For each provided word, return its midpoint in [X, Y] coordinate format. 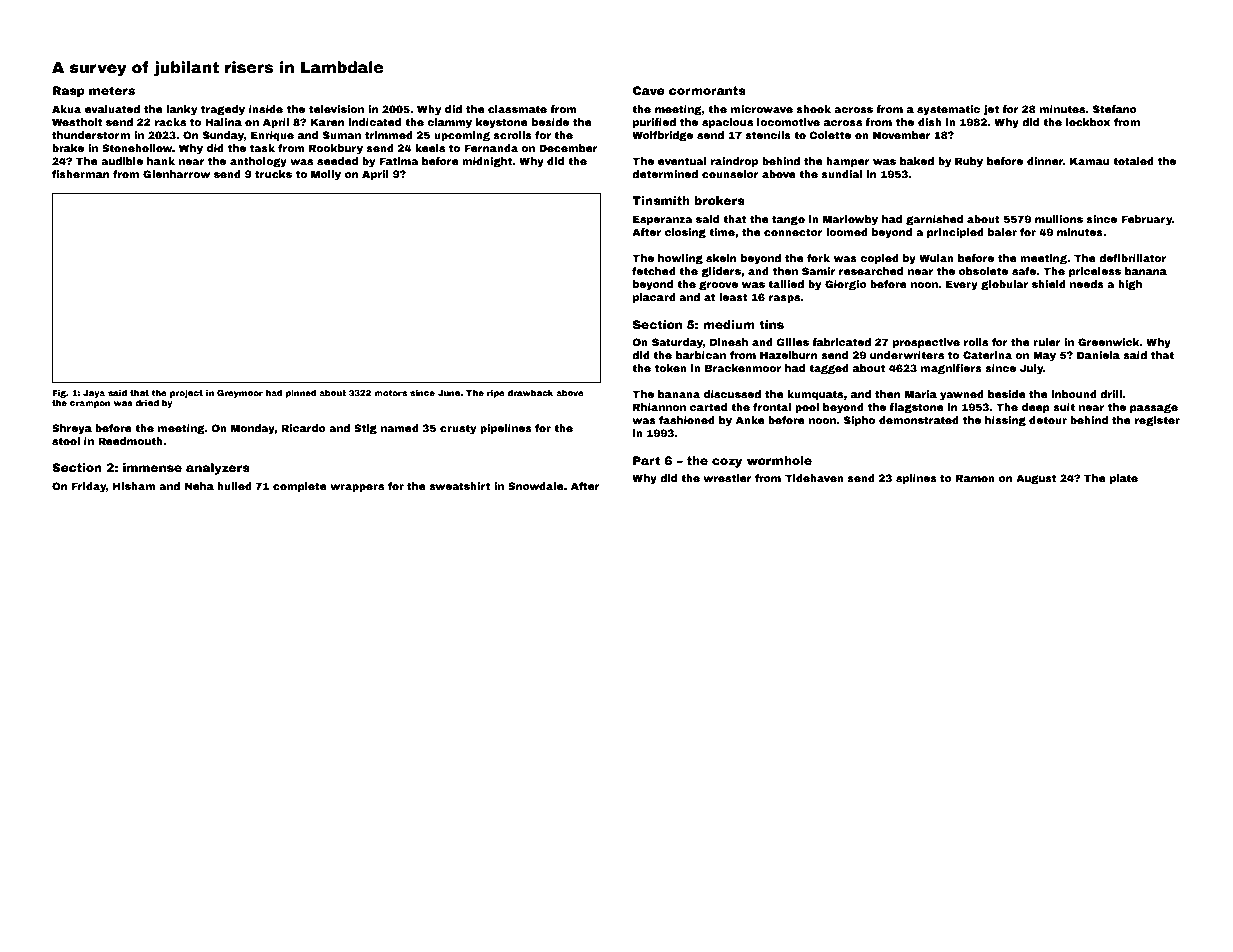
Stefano [1115, 109]
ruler [1047, 342]
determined [665, 174]
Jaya [94, 394]
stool [66, 441]
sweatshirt [459, 486]
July [1031, 369]
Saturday [677, 343]
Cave [649, 90]
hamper [848, 162]
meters [112, 90]
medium [729, 324]
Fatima [399, 161]
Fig [59, 394]
